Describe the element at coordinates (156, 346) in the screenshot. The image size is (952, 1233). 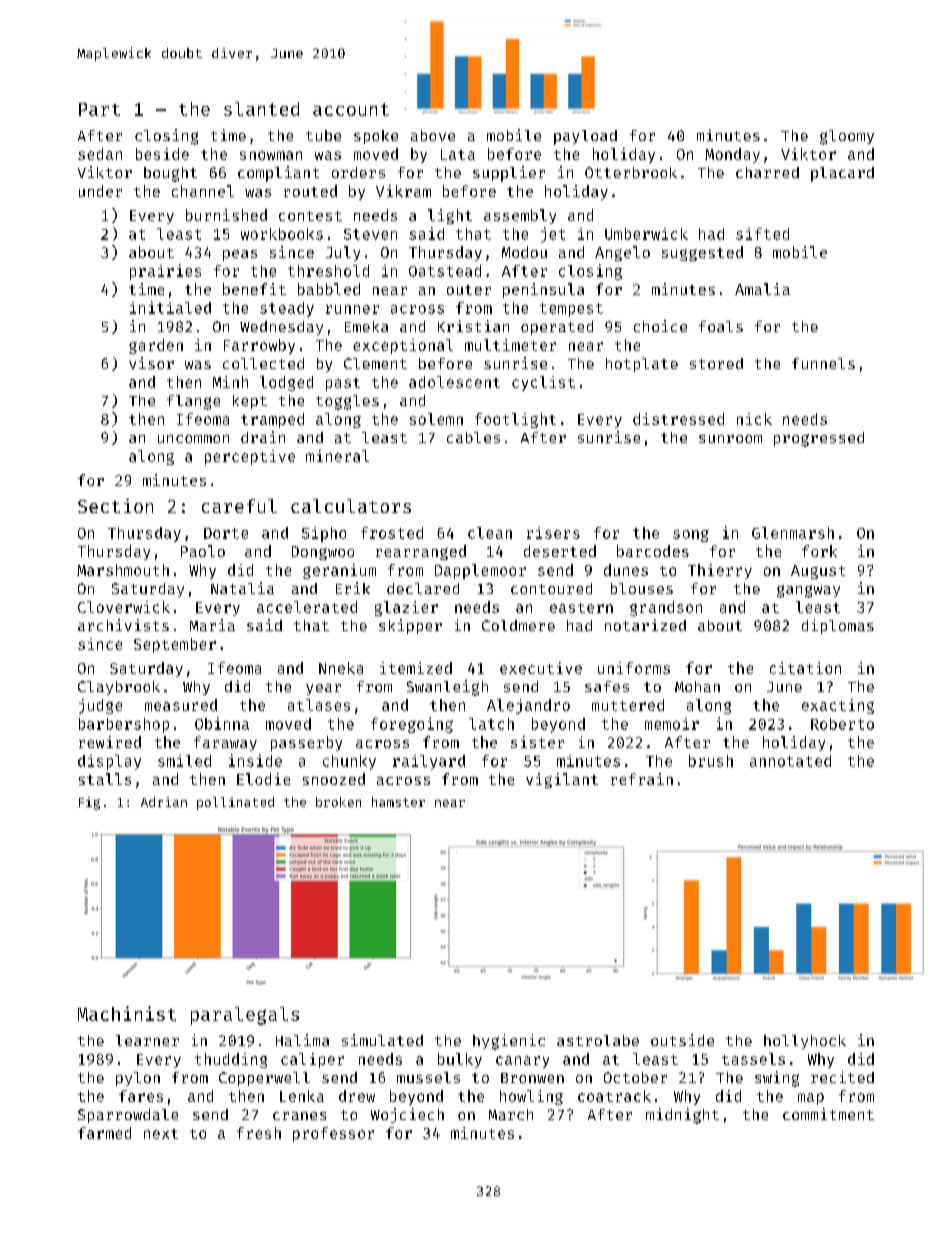
I see `garden` at that location.
